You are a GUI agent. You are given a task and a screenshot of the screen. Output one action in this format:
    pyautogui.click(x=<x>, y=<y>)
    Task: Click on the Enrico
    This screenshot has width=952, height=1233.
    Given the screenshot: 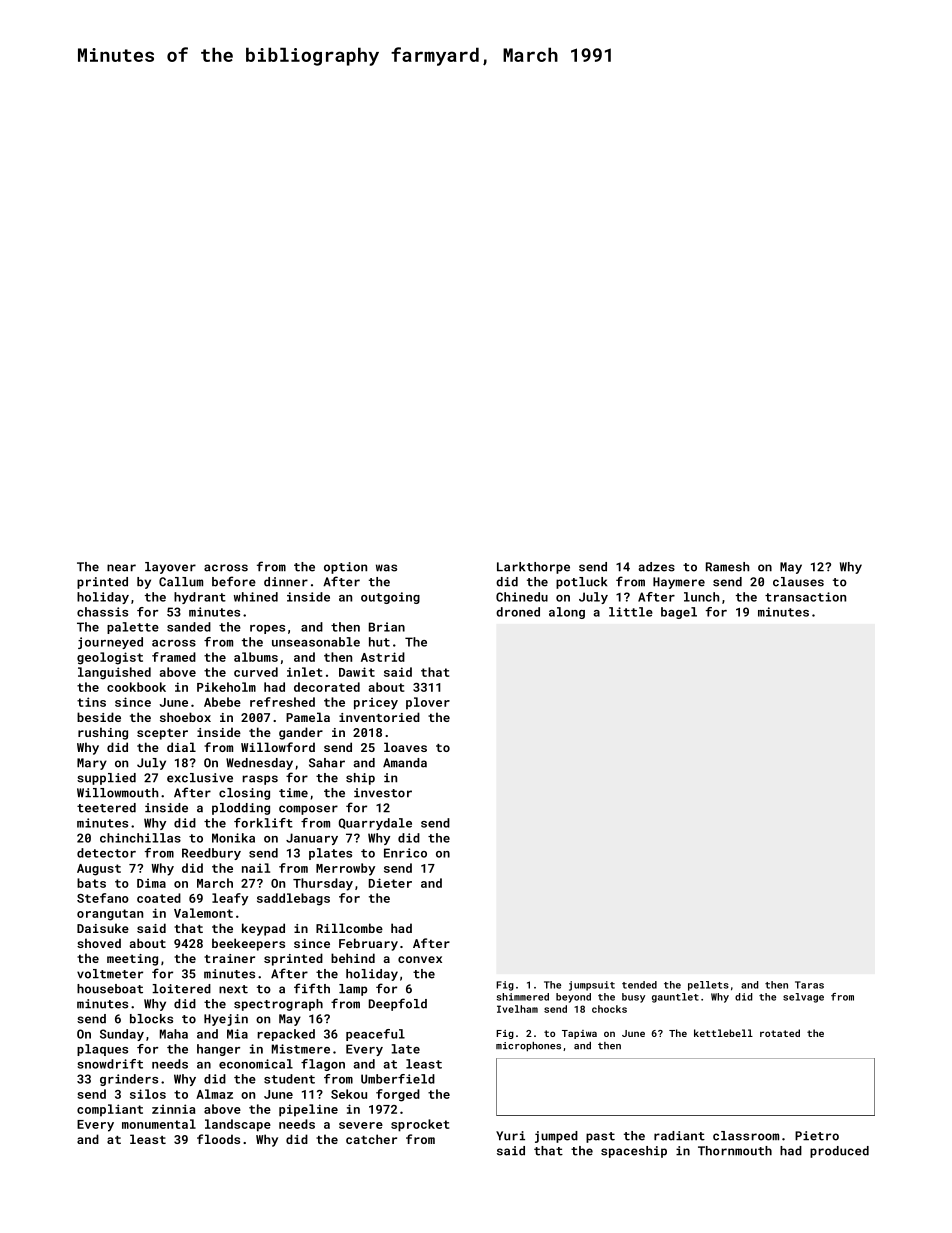 What is the action you would take?
    pyautogui.click(x=405, y=853)
